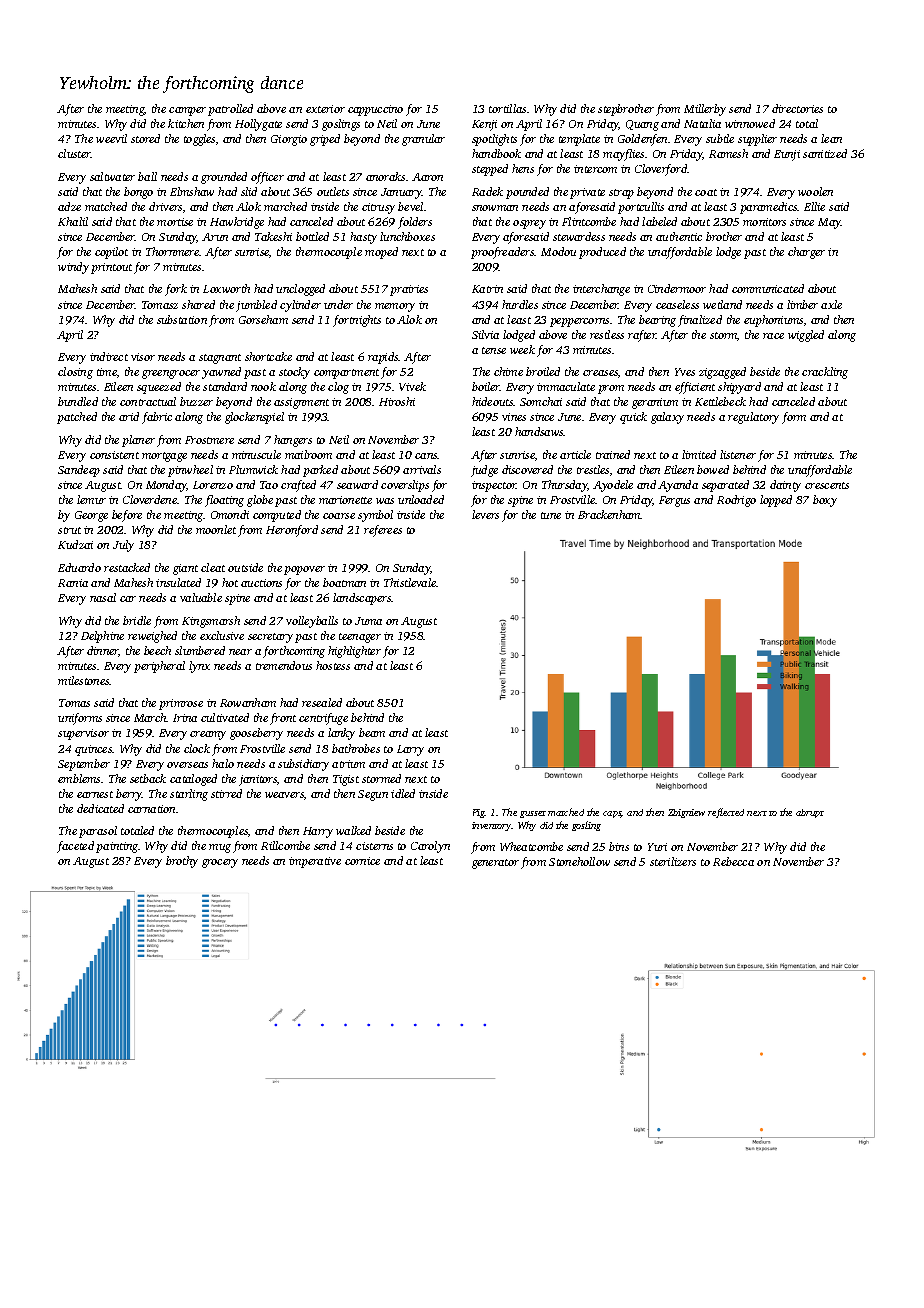  Describe the element at coordinates (75, 847) in the screenshot. I see `faceted` at that location.
